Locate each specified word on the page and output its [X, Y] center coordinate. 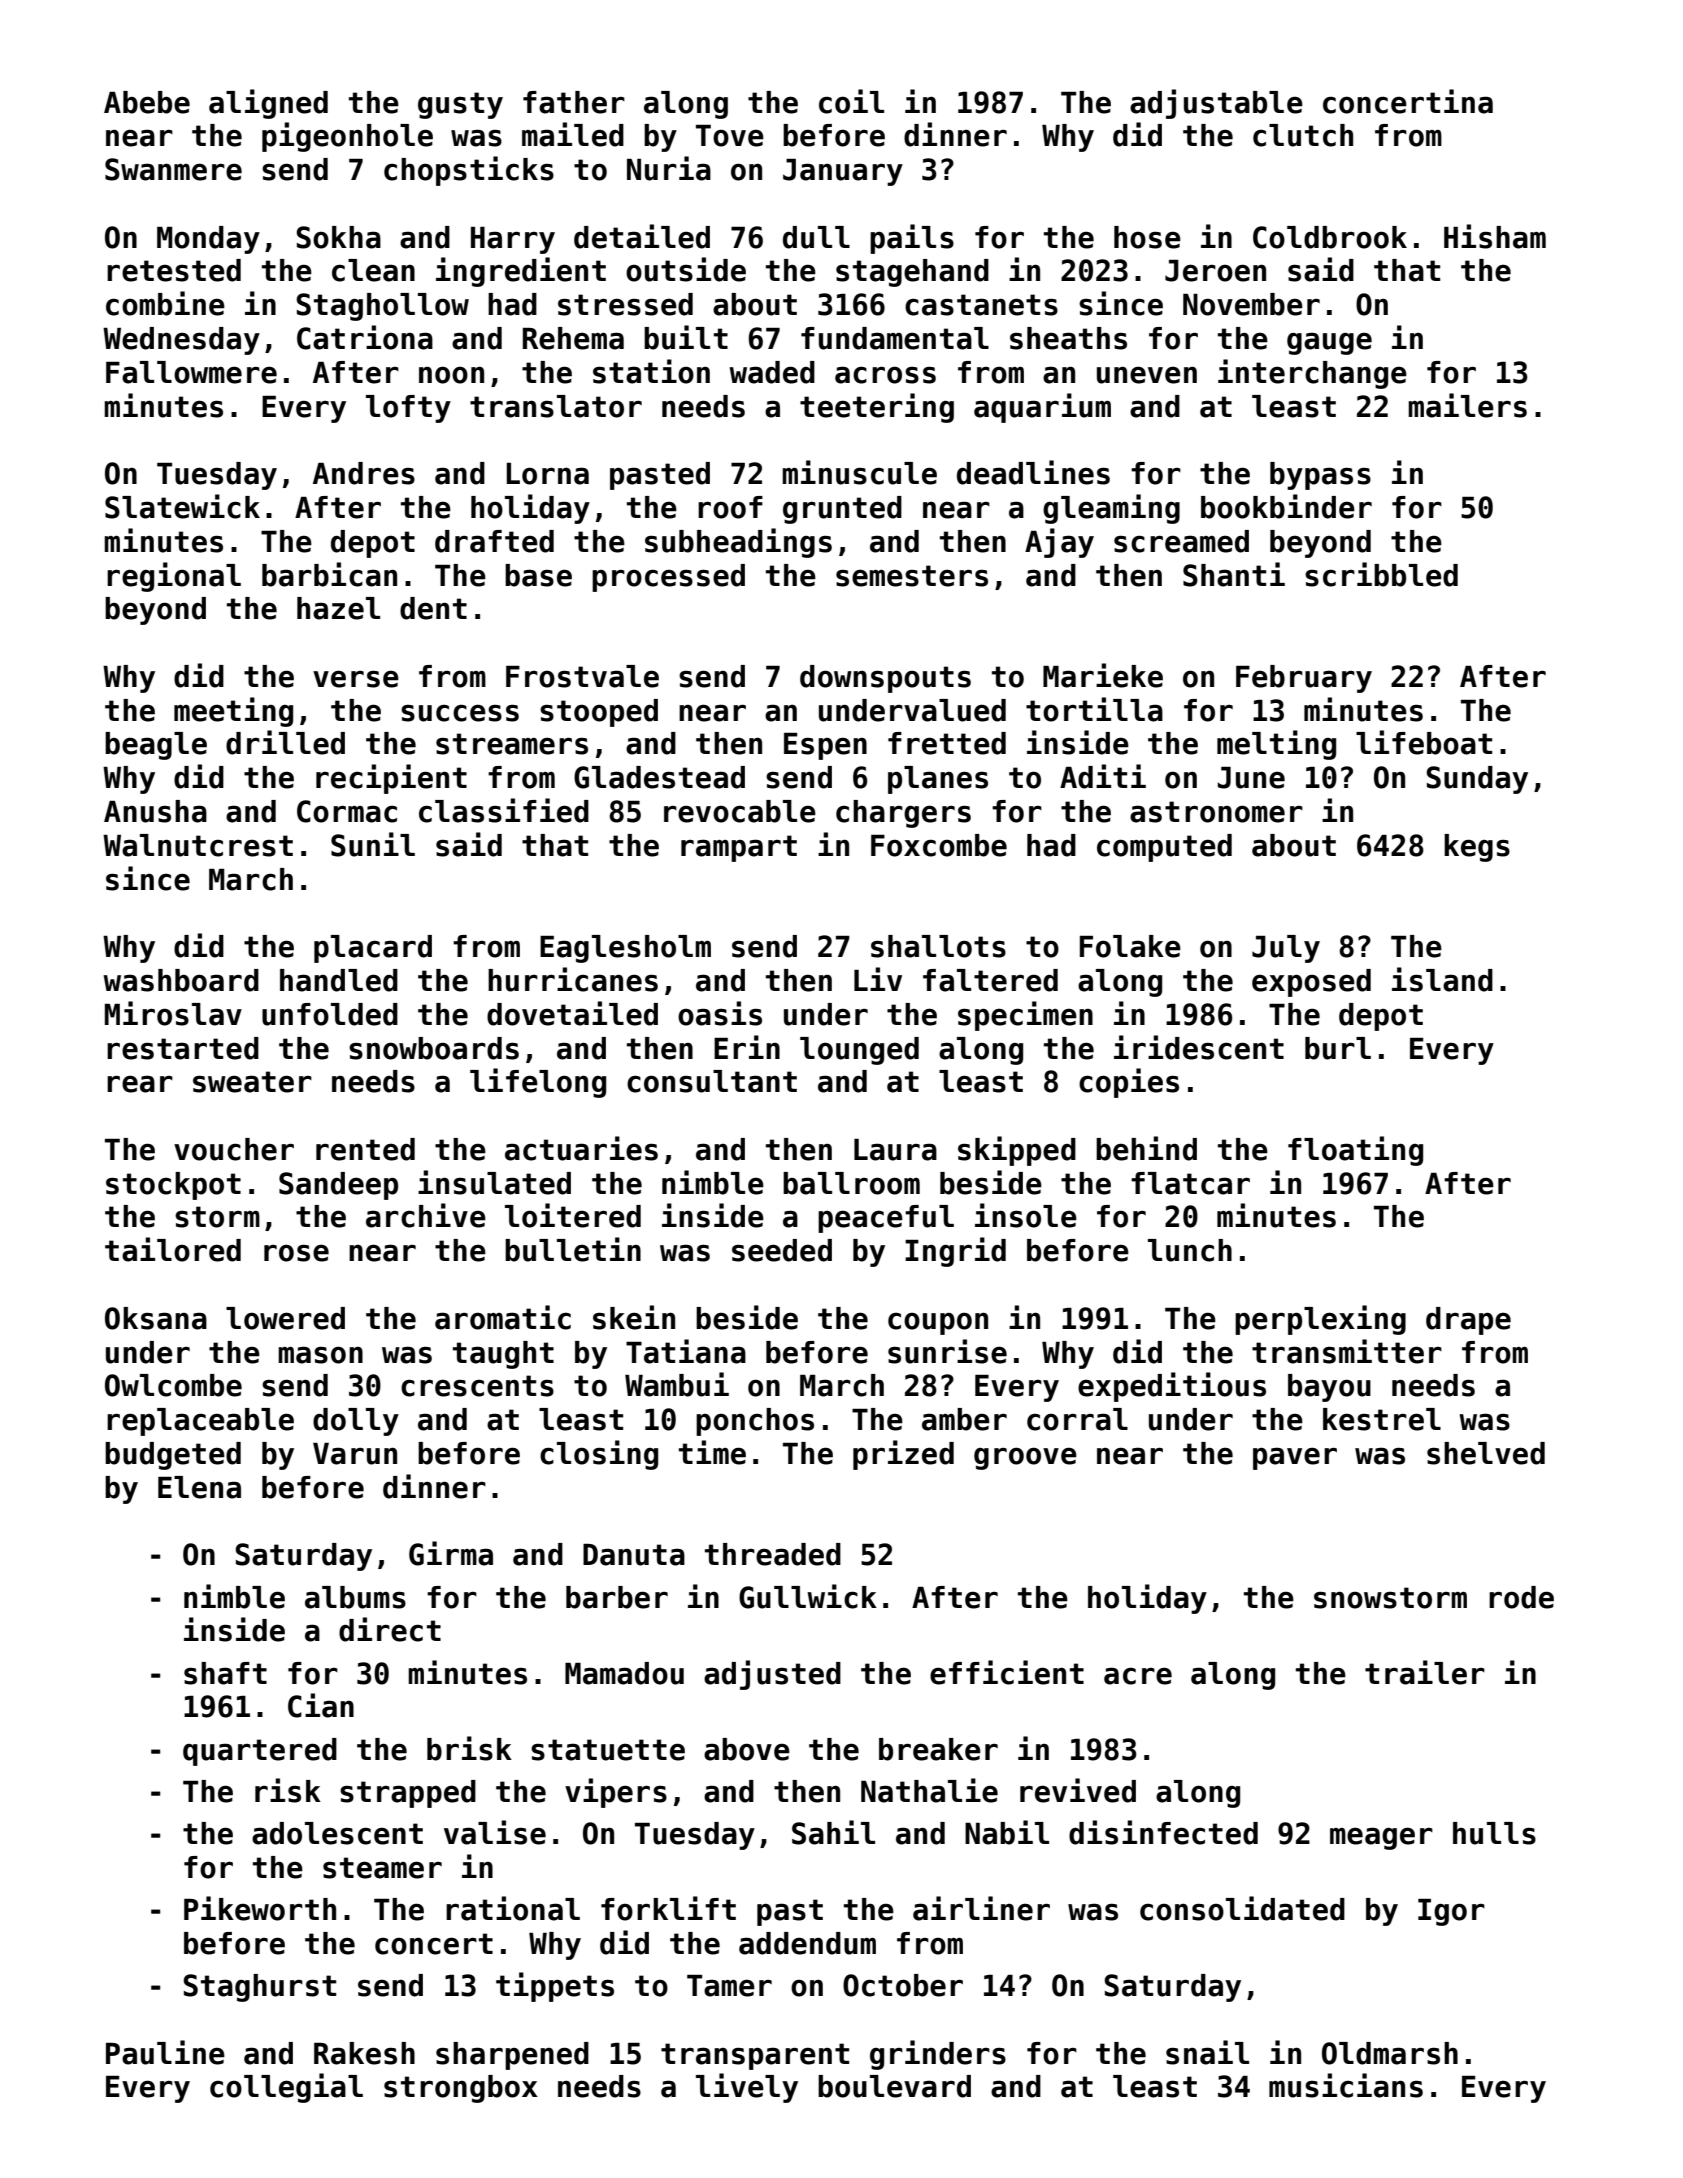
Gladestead [659, 777]
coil [851, 101]
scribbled [1381, 574]
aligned [268, 104]
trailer [1425, 1672]
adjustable [1216, 104]
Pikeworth [260, 1908]
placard [373, 949]
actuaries [581, 1148]
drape [1468, 1321]
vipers [616, 1793]
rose [296, 1253]
